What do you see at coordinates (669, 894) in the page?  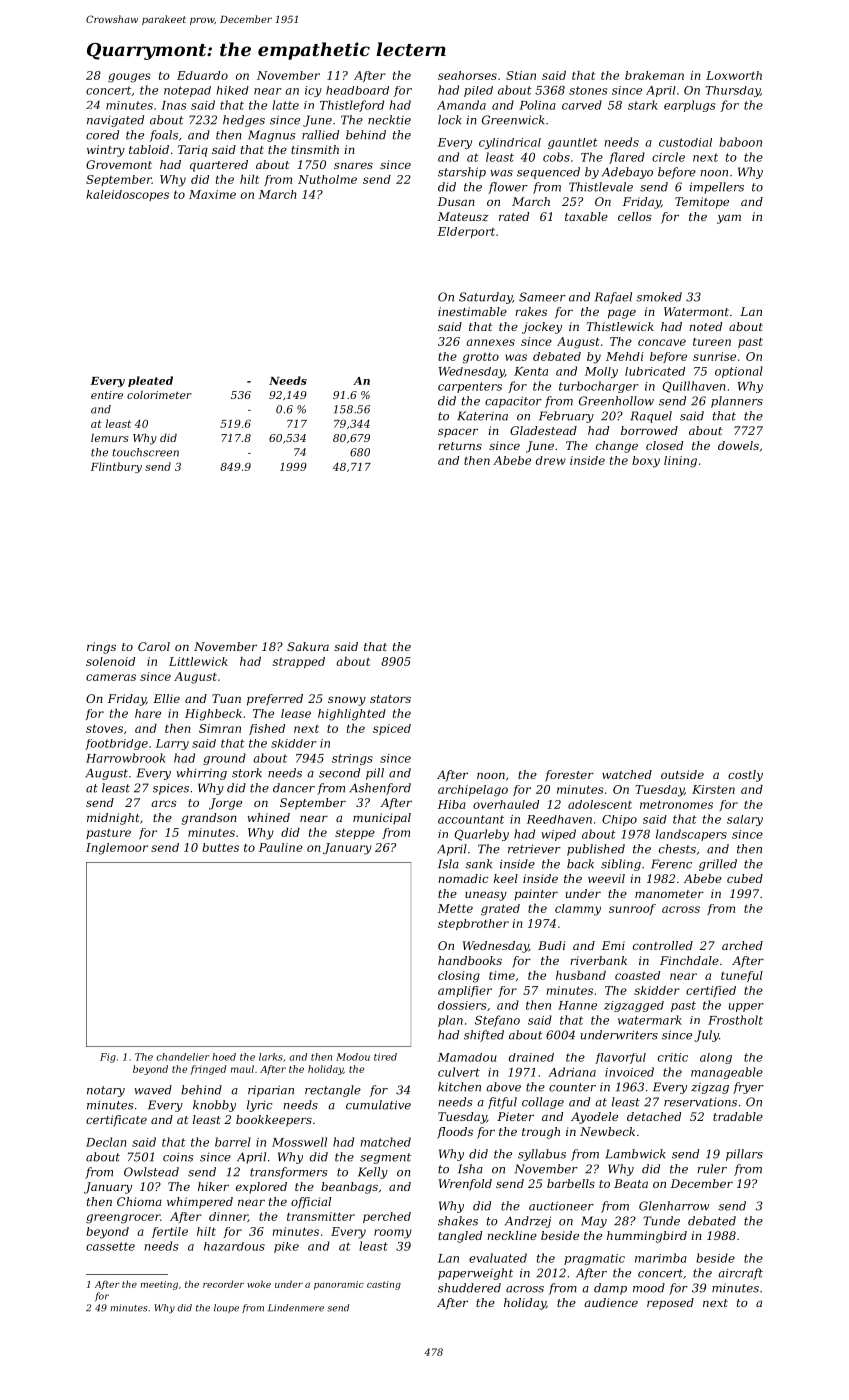 I see `manometer` at bounding box center [669, 894].
